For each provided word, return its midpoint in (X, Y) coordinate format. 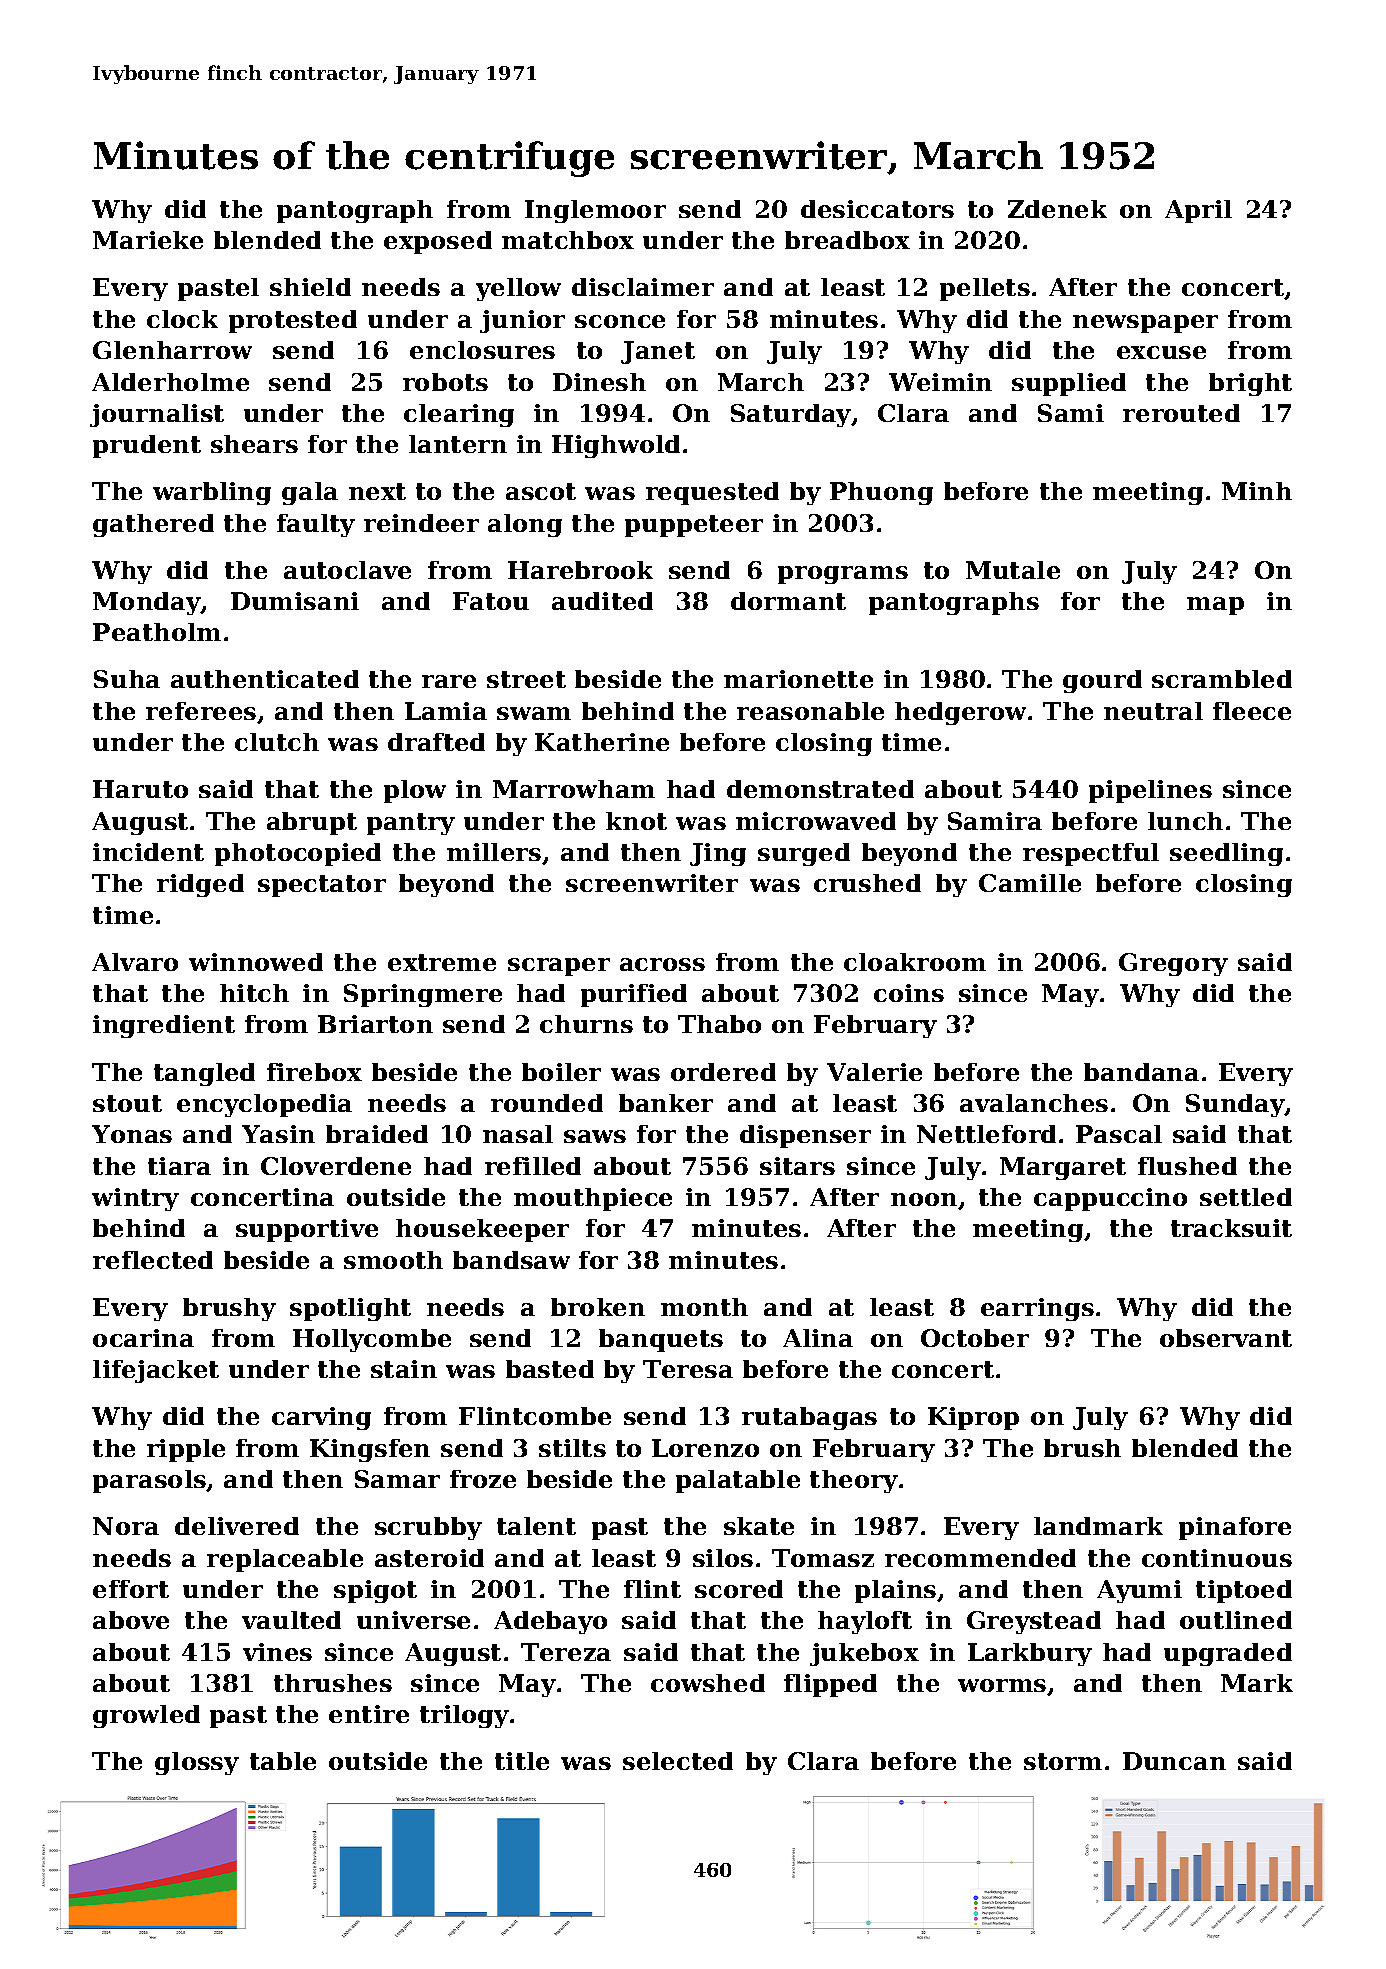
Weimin (940, 382)
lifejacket (156, 1371)
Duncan (1174, 1761)
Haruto (140, 789)
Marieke (148, 240)
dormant (788, 601)
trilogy (464, 1716)
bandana (1141, 1072)
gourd (1102, 681)
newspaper (1145, 324)
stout (127, 1103)
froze (483, 1479)
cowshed (708, 1683)
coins (909, 993)
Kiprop (973, 1418)
